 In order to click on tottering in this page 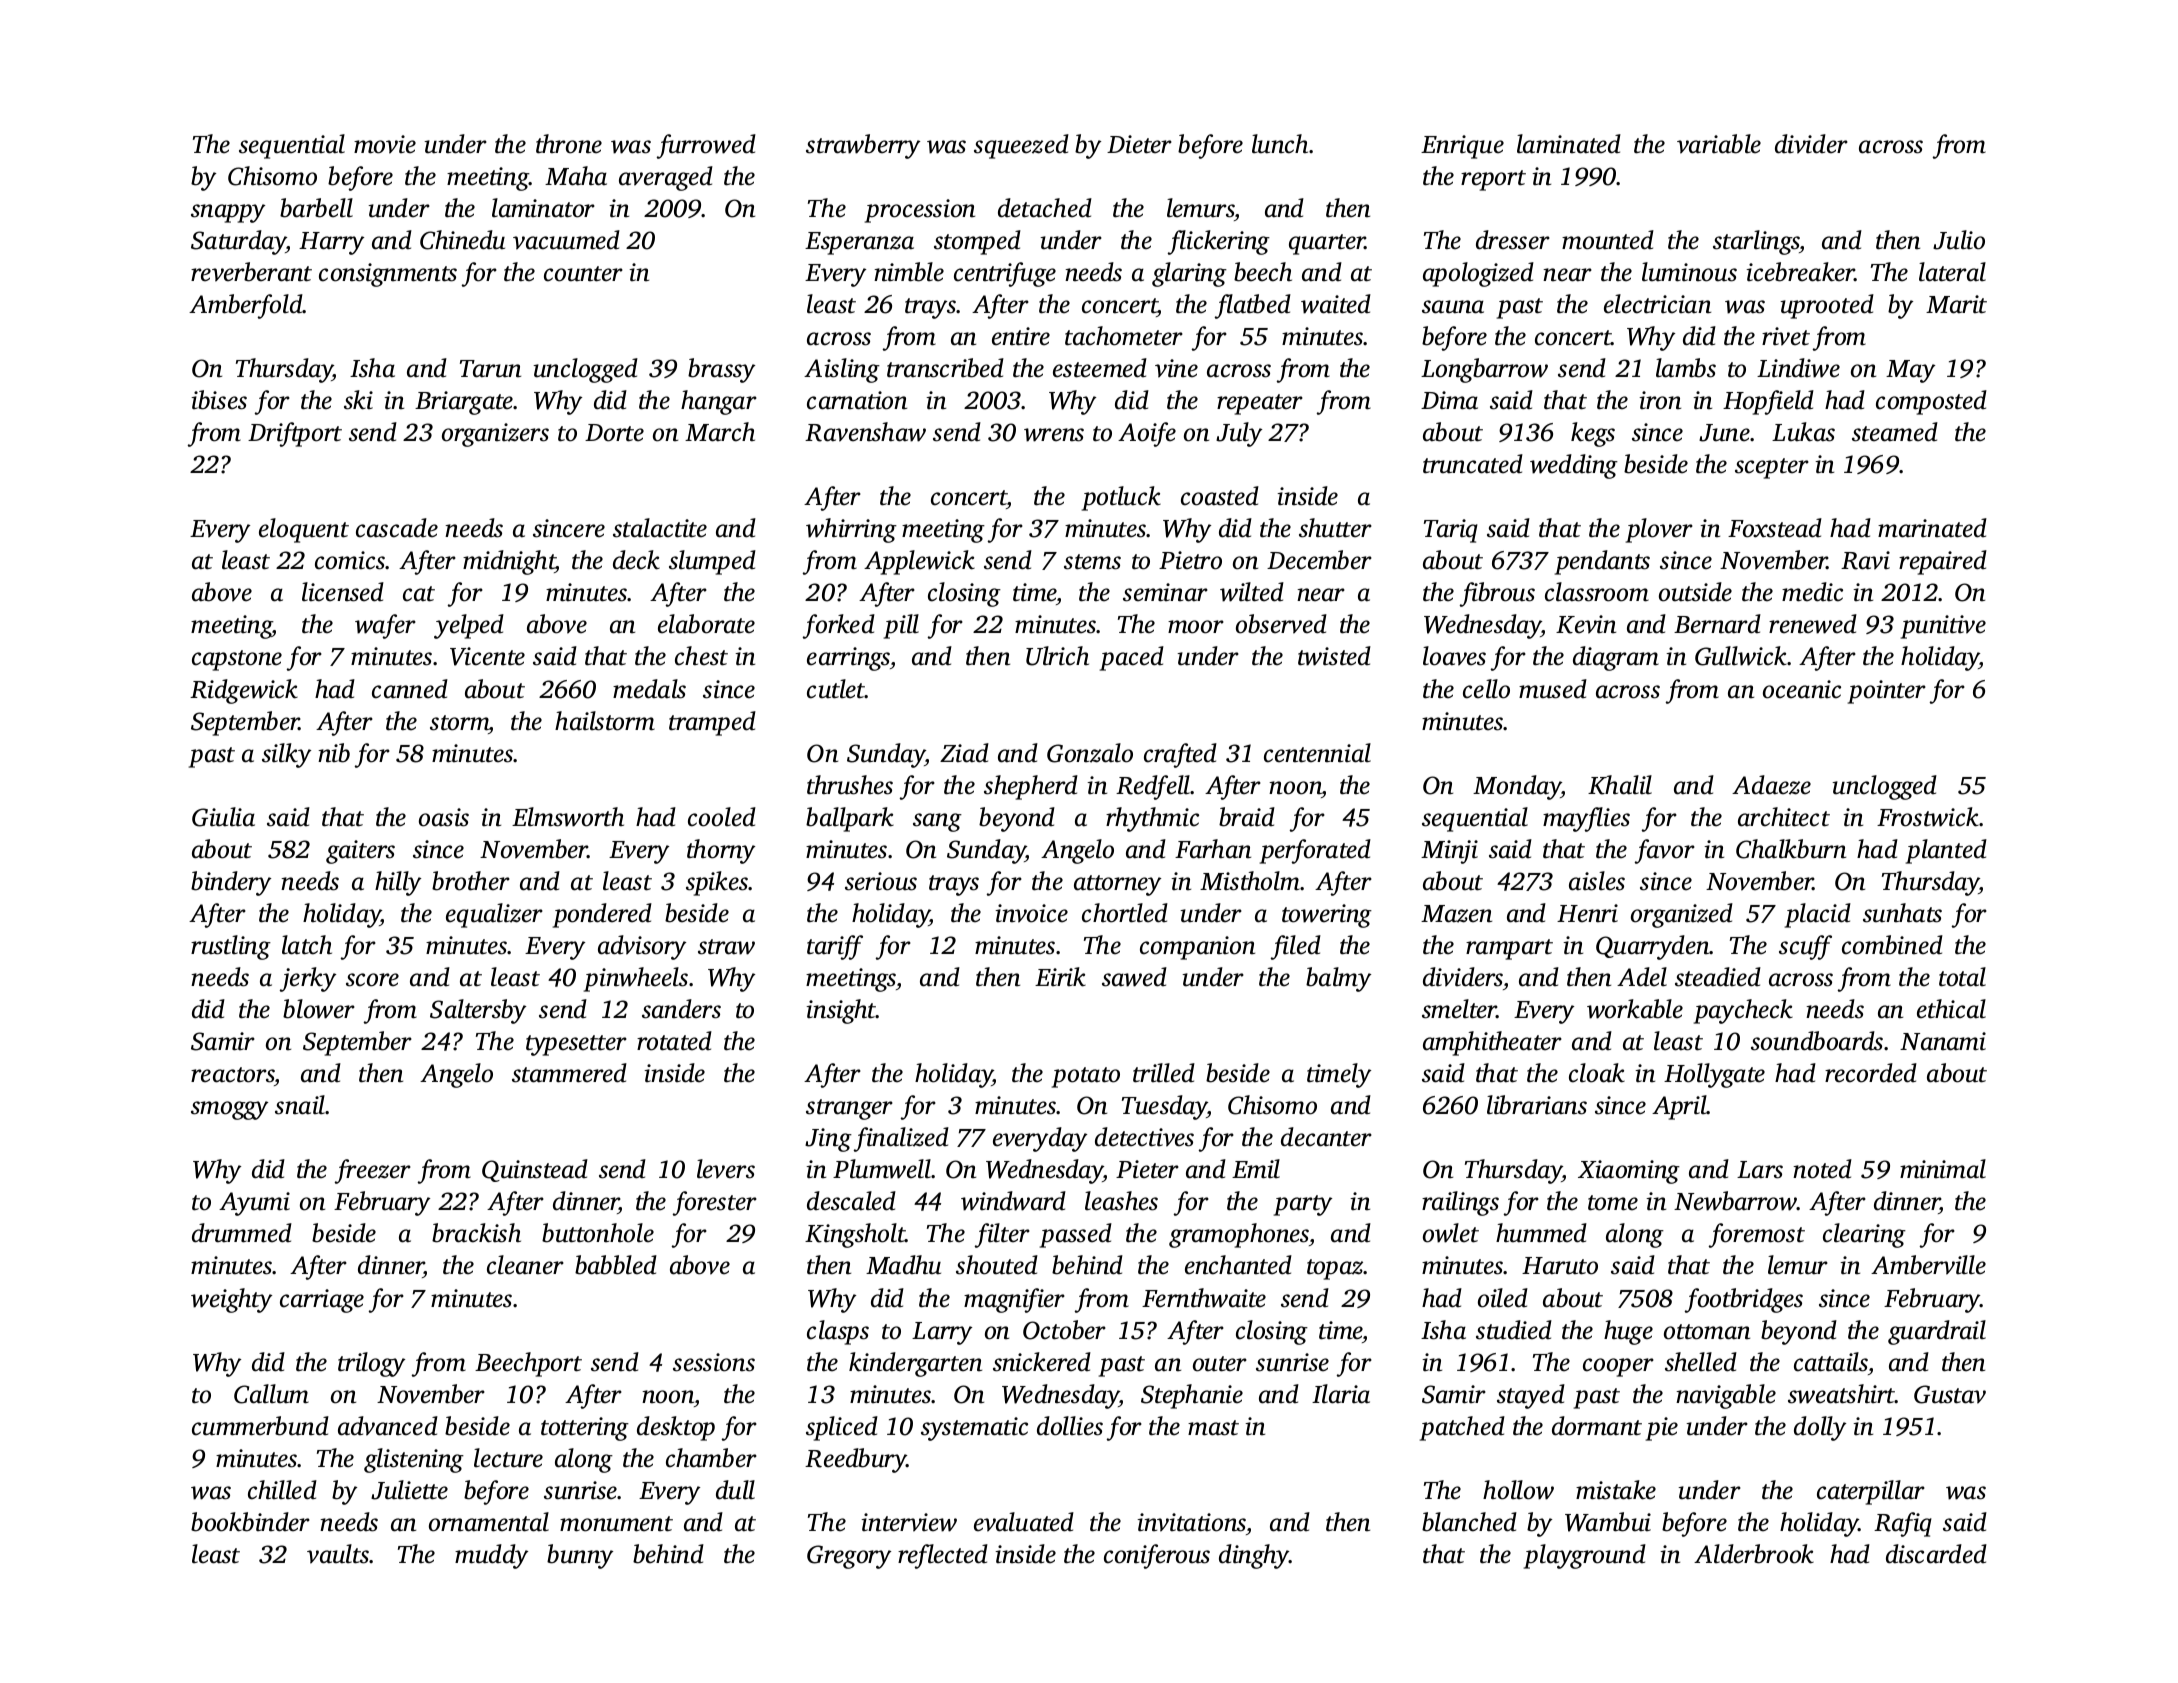, I will do `click(585, 1429)`.
